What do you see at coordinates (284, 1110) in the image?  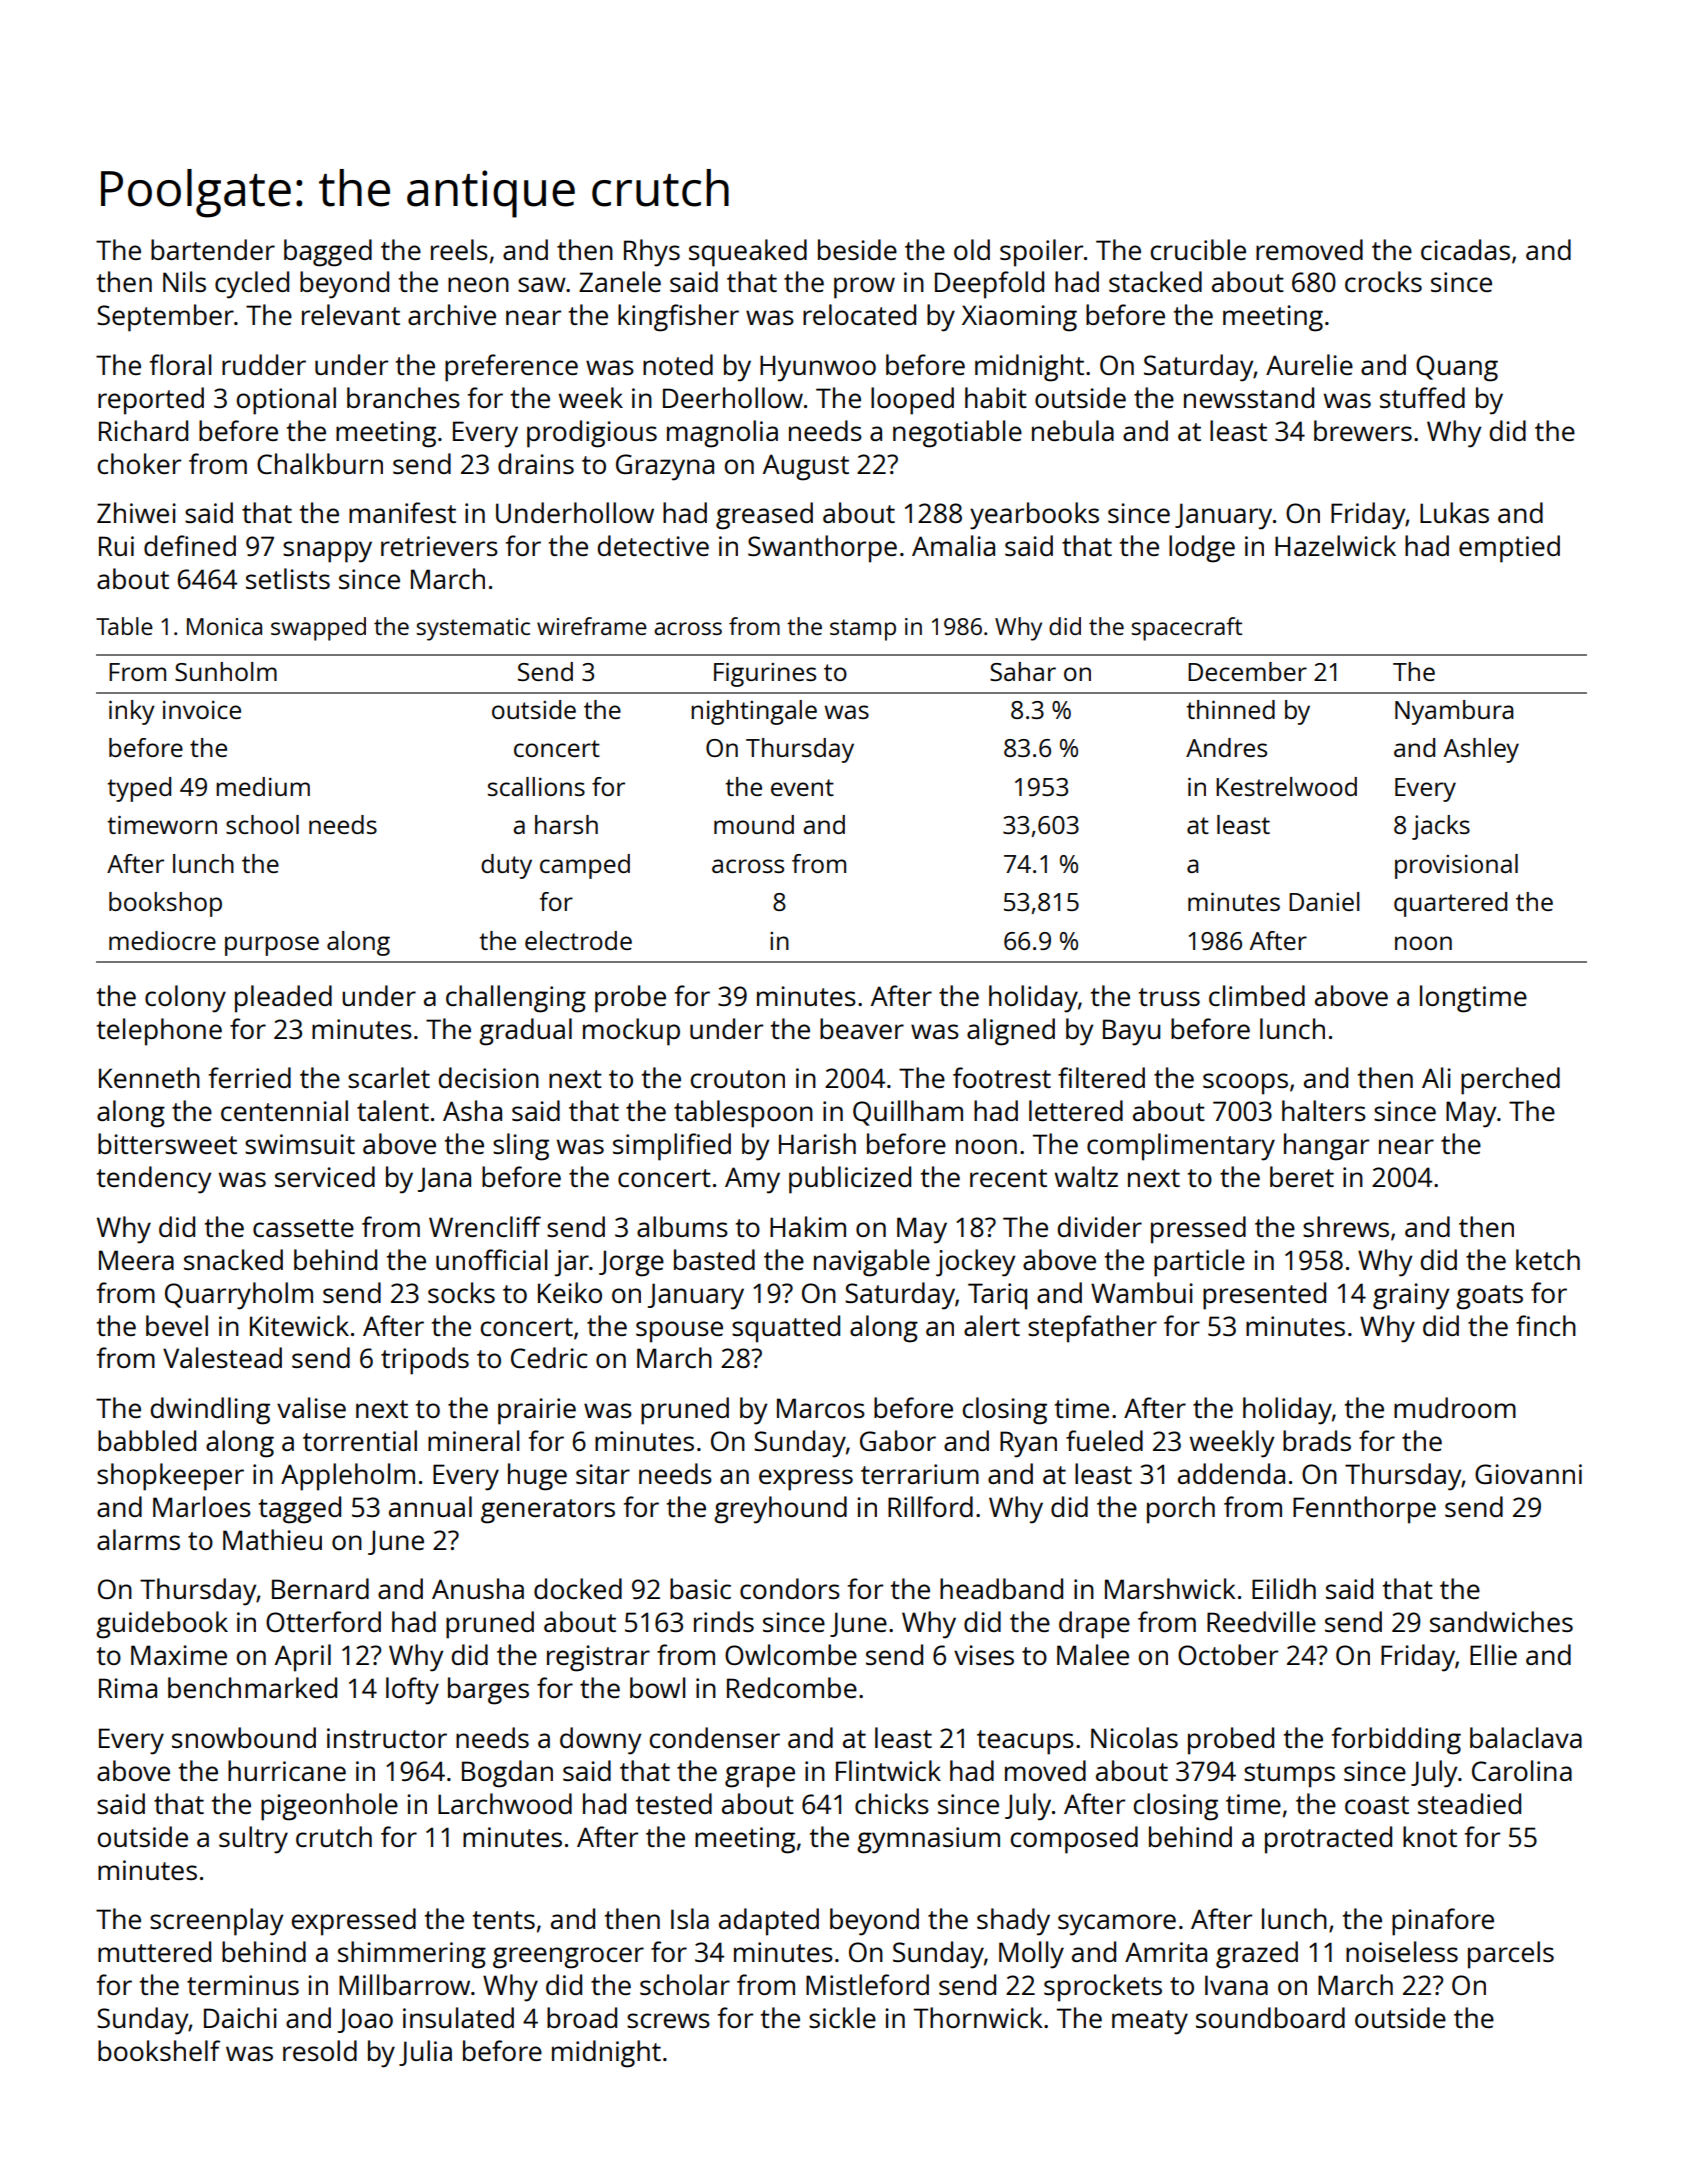 I see `centennial` at bounding box center [284, 1110].
